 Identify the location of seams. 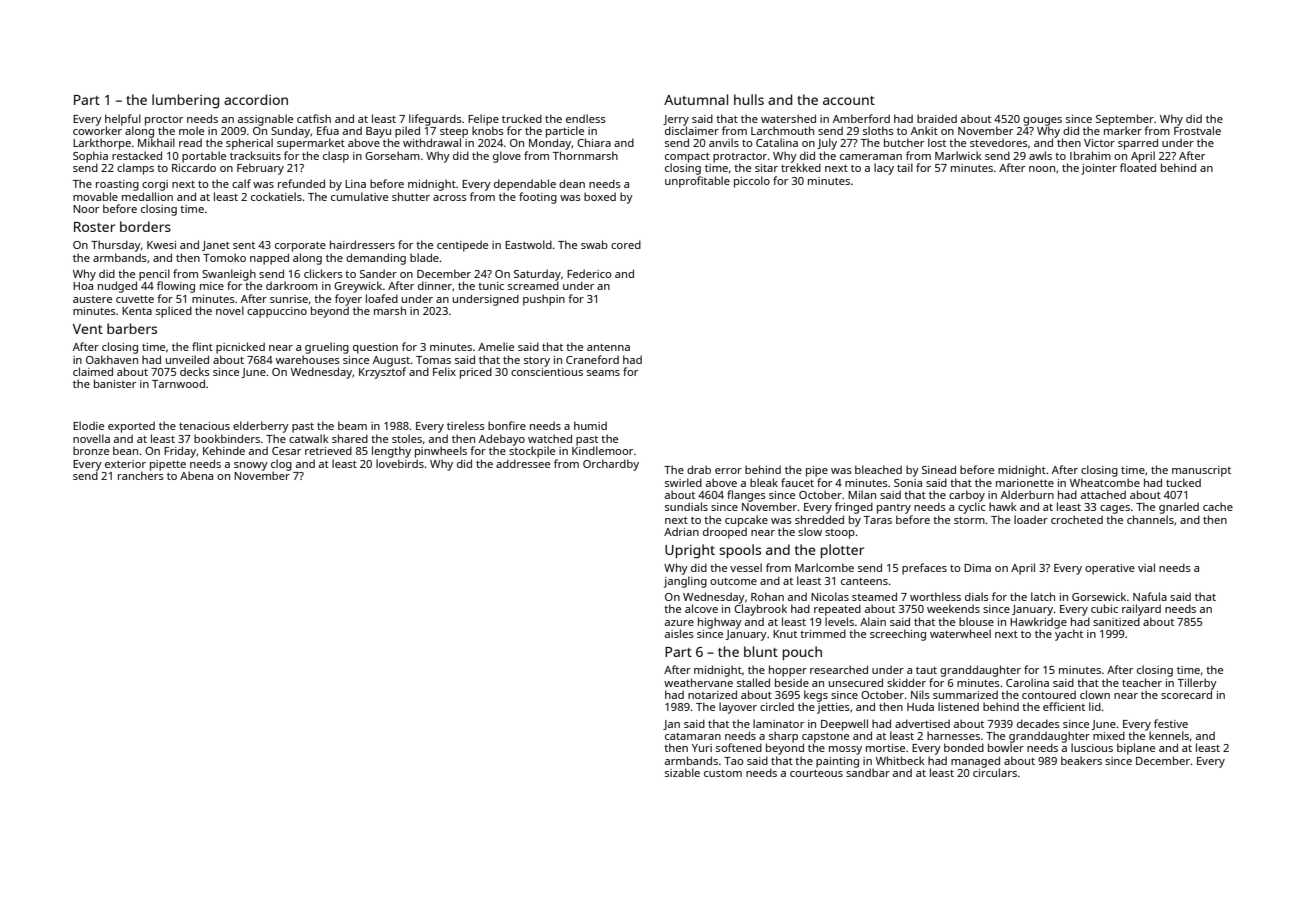
(603, 373).
